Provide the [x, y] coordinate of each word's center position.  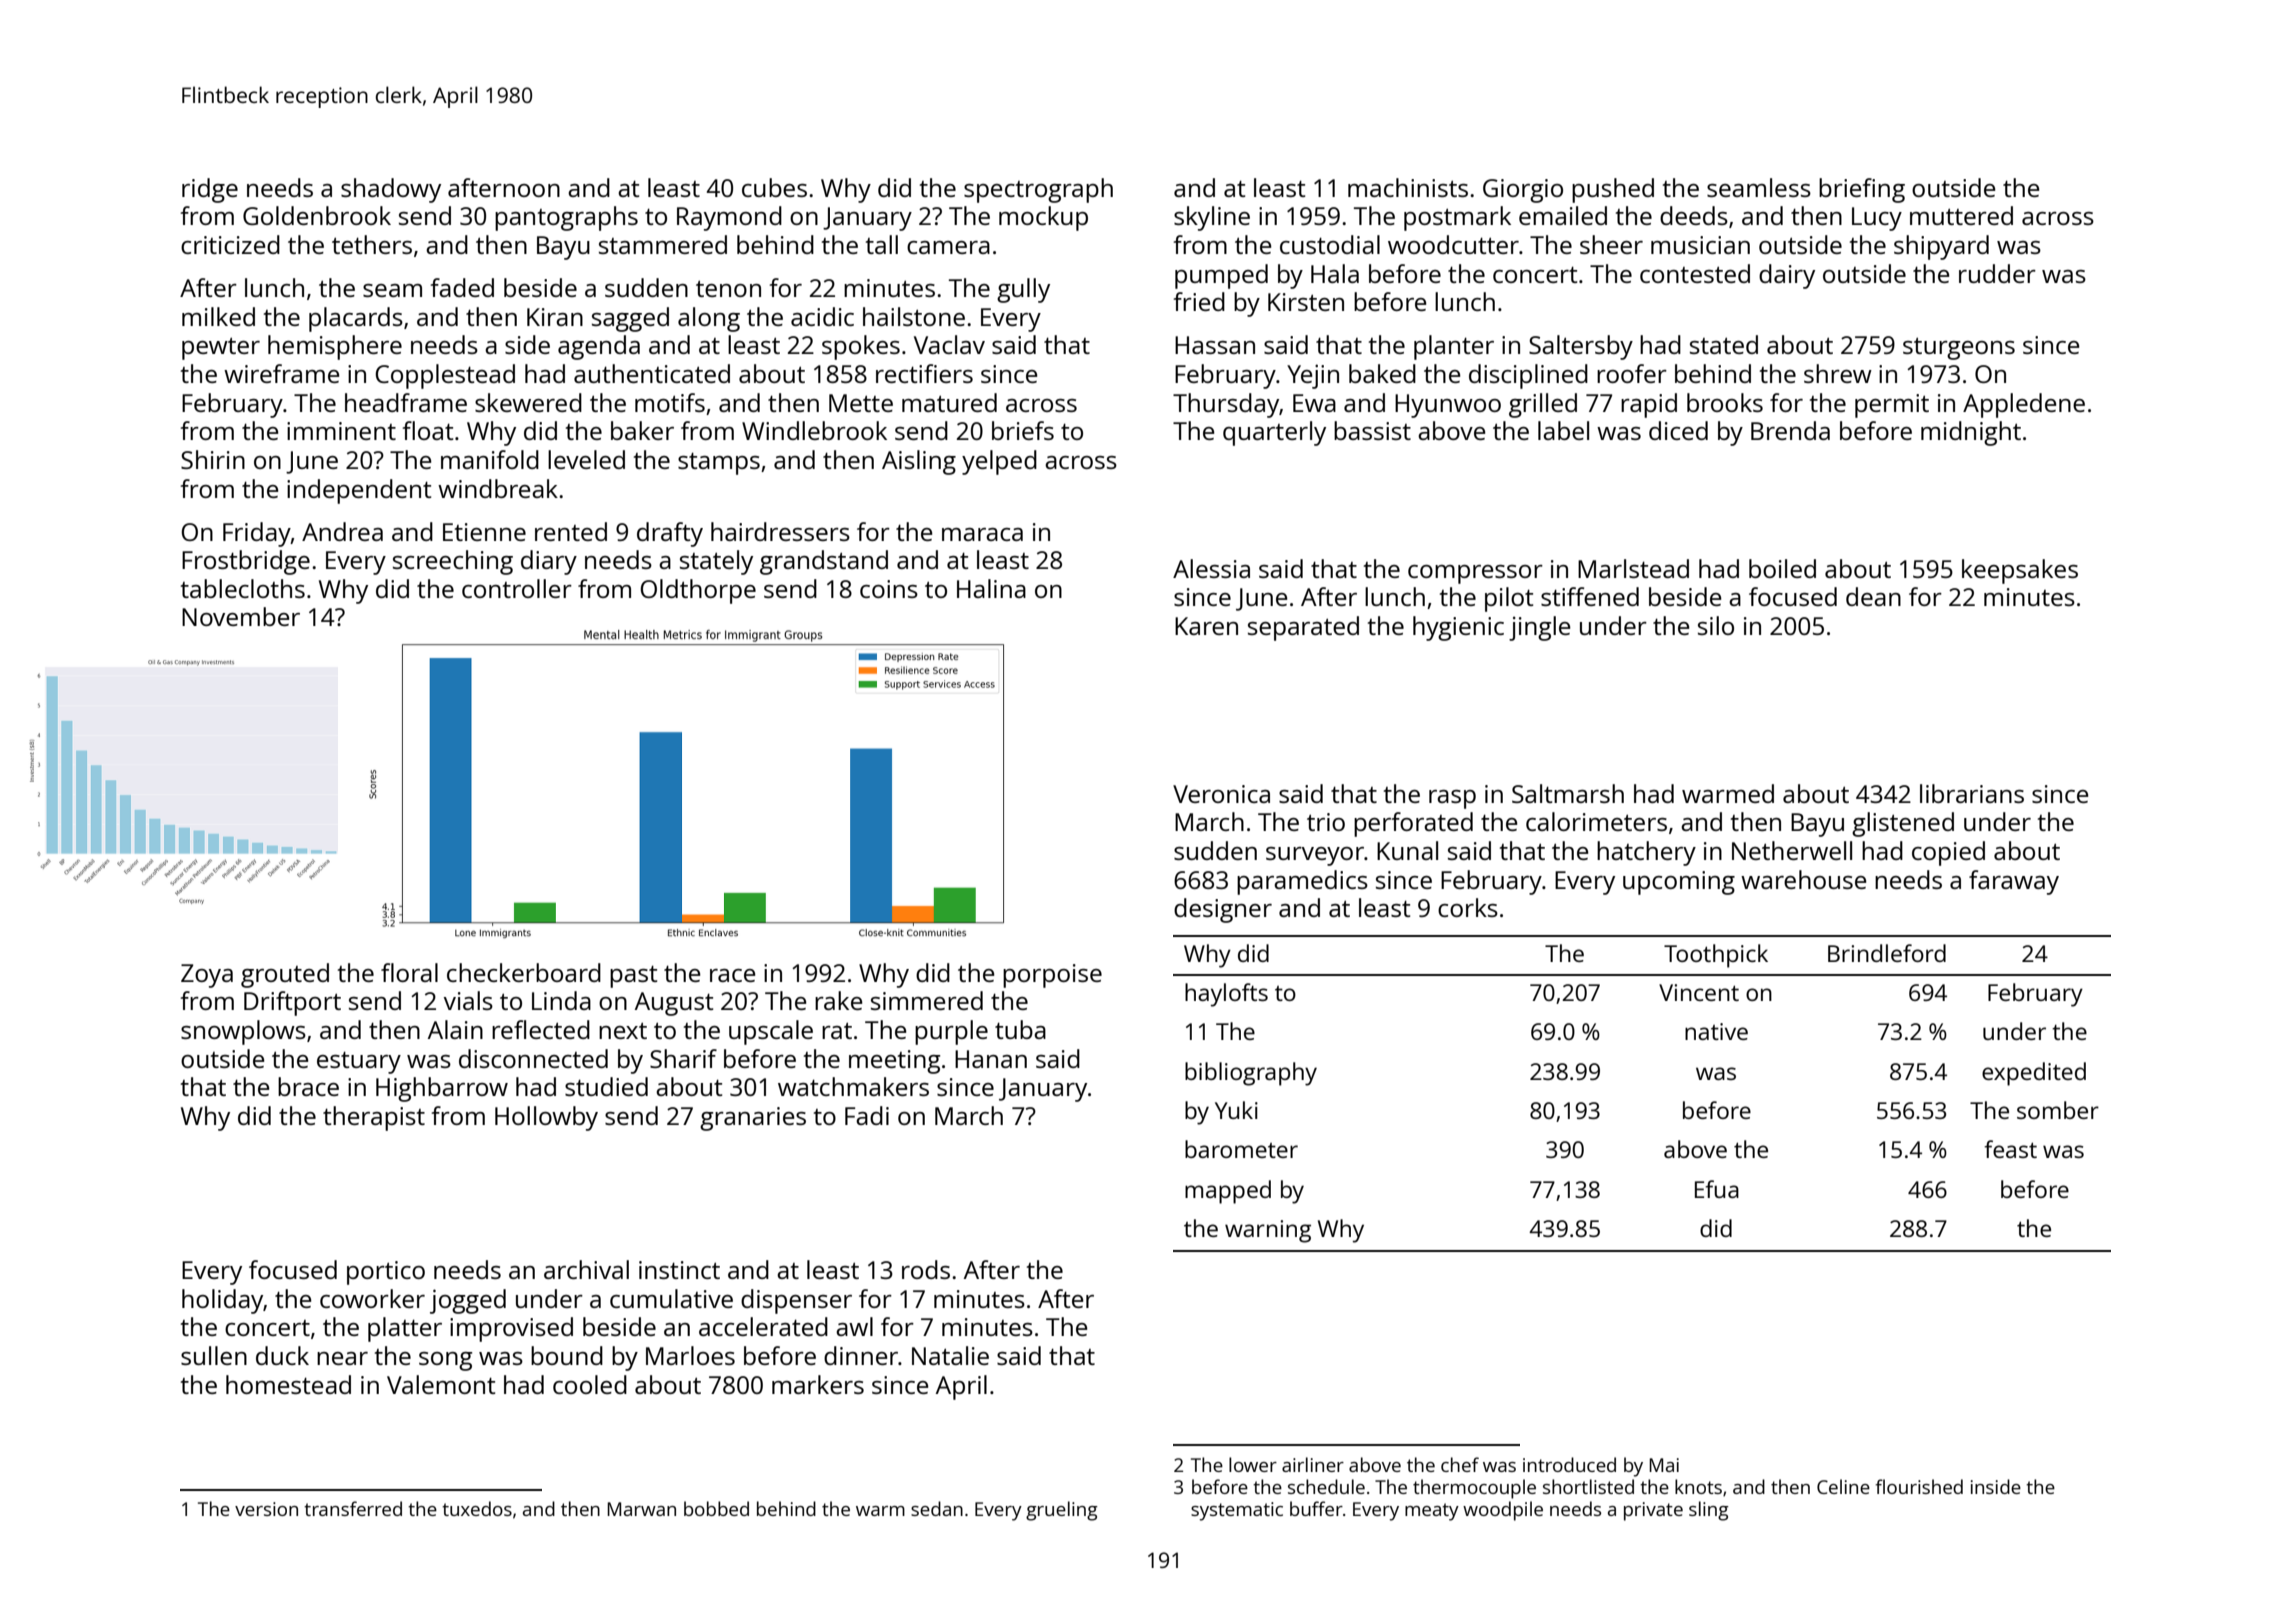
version [266, 1509]
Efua [1717, 1189]
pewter [221, 349]
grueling [1062, 1511]
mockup [1043, 218]
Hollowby [546, 1118]
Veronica [1221, 794]
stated [1724, 344]
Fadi [867, 1115]
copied [1948, 853]
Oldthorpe [698, 591]
